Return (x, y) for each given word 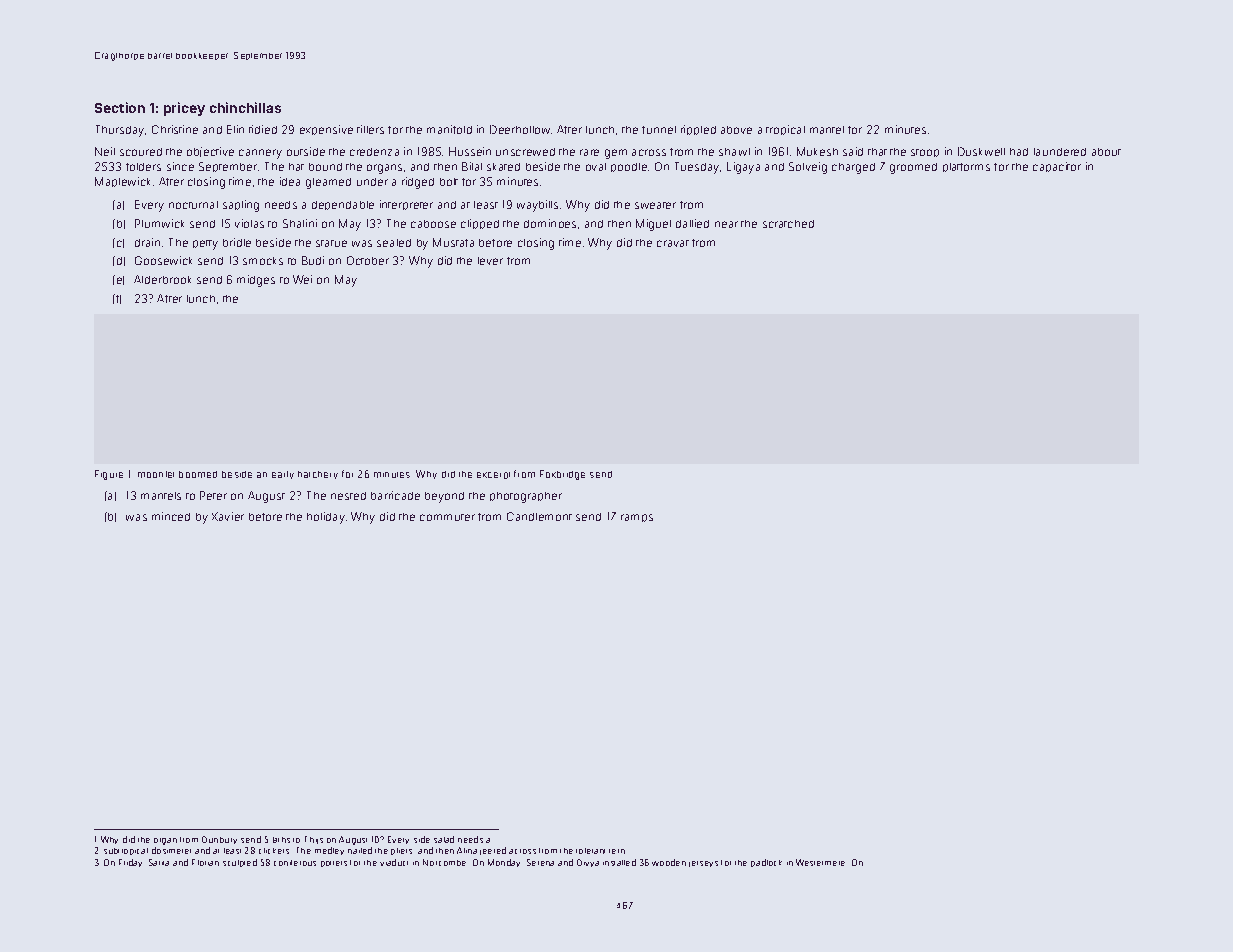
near (726, 224)
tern (617, 851)
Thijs (314, 840)
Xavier (228, 516)
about (1106, 152)
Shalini (300, 223)
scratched (788, 224)
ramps (637, 518)
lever (490, 261)
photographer (526, 497)
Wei (302, 279)
